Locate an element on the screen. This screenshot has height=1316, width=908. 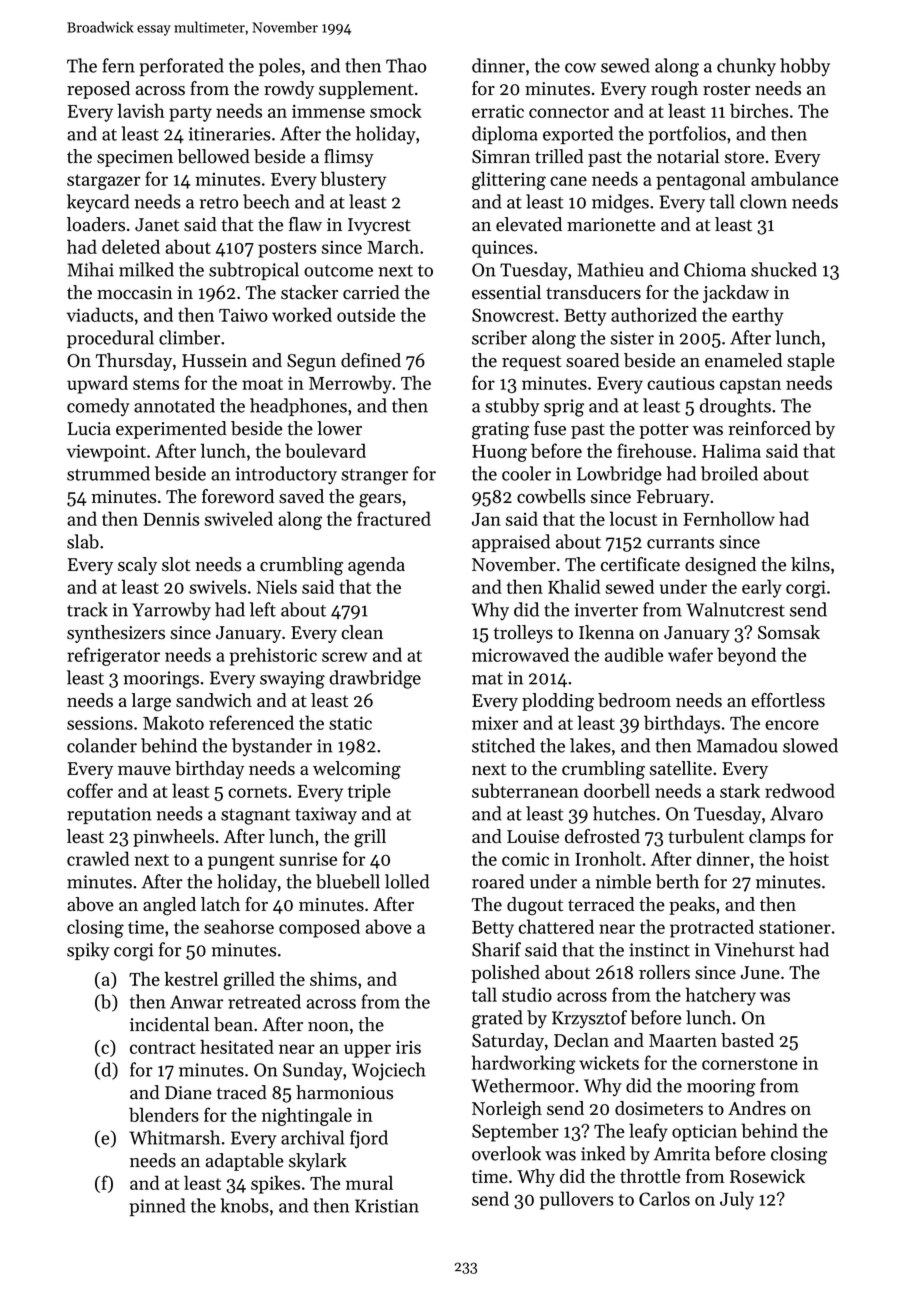
shucked is located at coordinates (784, 269).
